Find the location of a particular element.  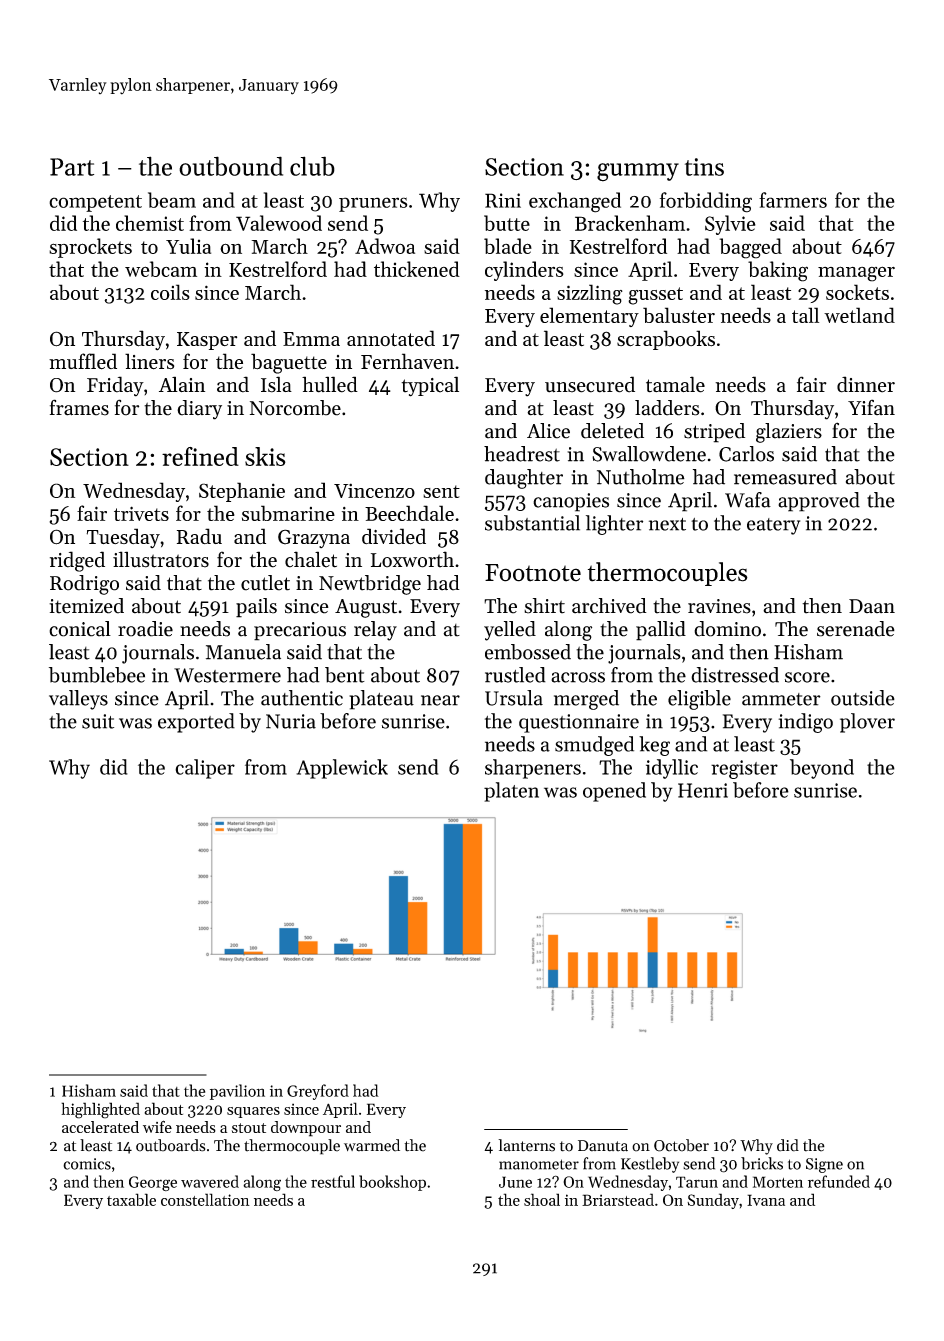

highlighted is located at coordinates (100, 1110).
